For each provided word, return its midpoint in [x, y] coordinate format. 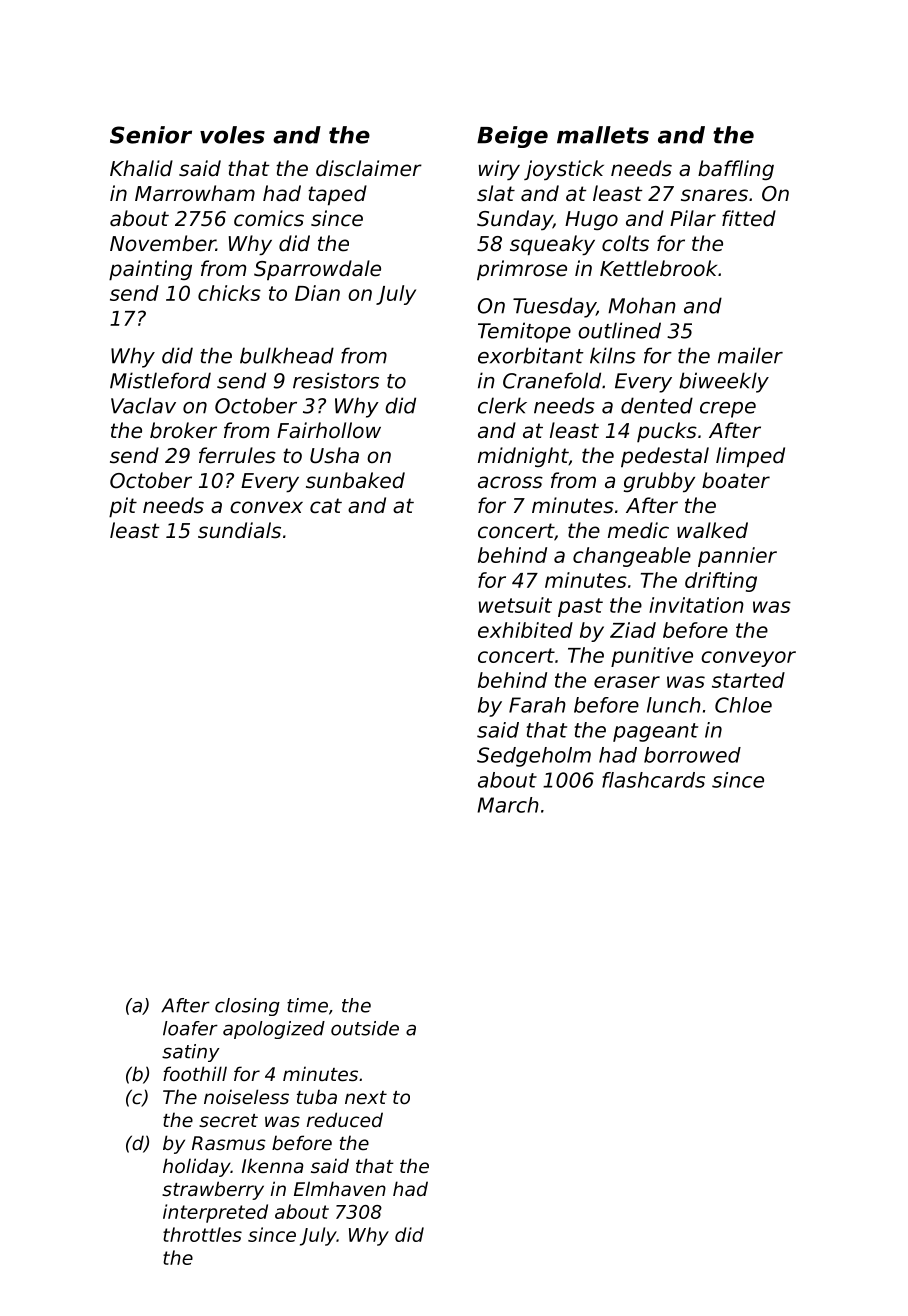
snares [714, 195]
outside [365, 1028]
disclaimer [369, 168]
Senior [151, 135]
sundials [239, 530]
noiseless [246, 1096]
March [508, 805]
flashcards [653, 780]
